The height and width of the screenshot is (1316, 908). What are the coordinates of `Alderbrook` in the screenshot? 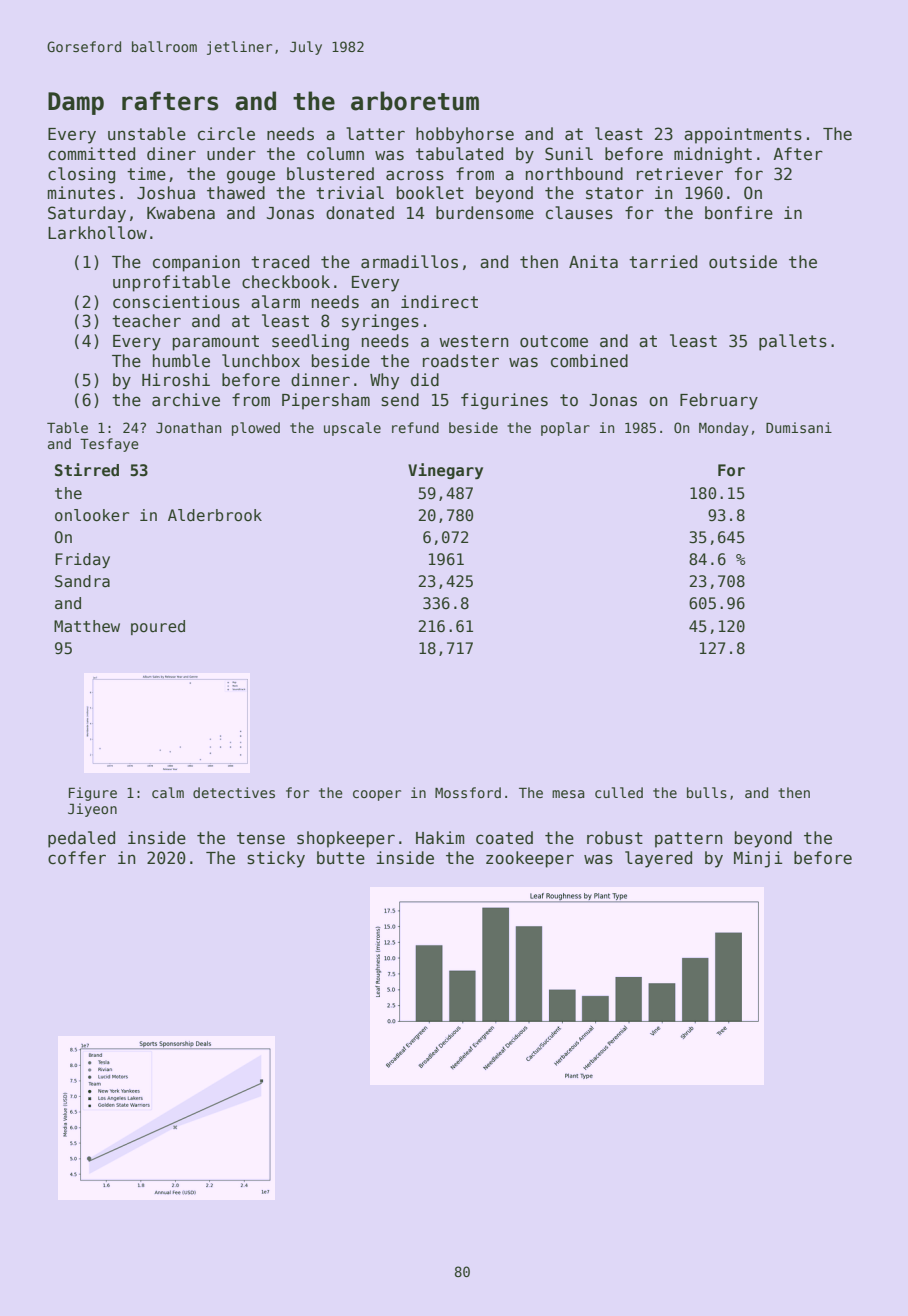 It's located at (215, 515).
